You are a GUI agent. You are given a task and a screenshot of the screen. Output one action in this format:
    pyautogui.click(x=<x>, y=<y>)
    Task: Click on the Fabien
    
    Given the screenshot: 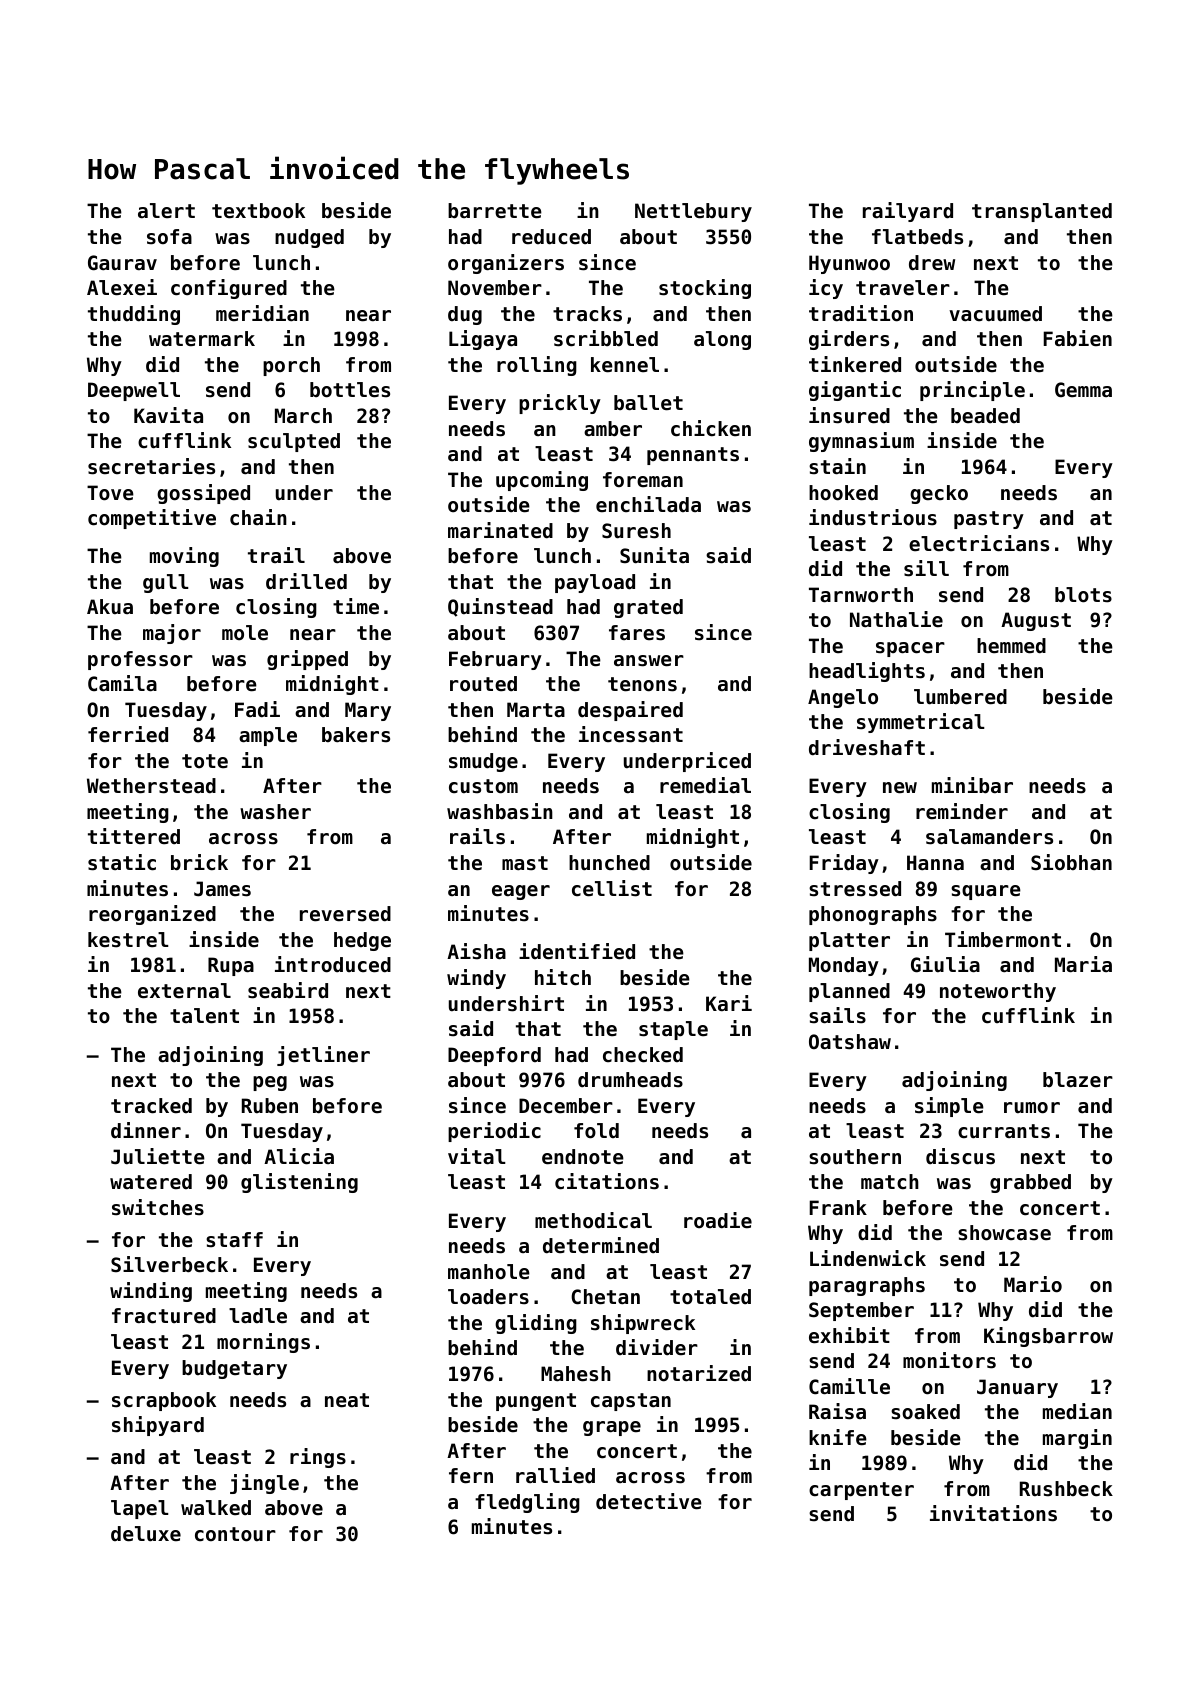 What is the action you would take?
    pyautogui.click(x=1077, y=338)
